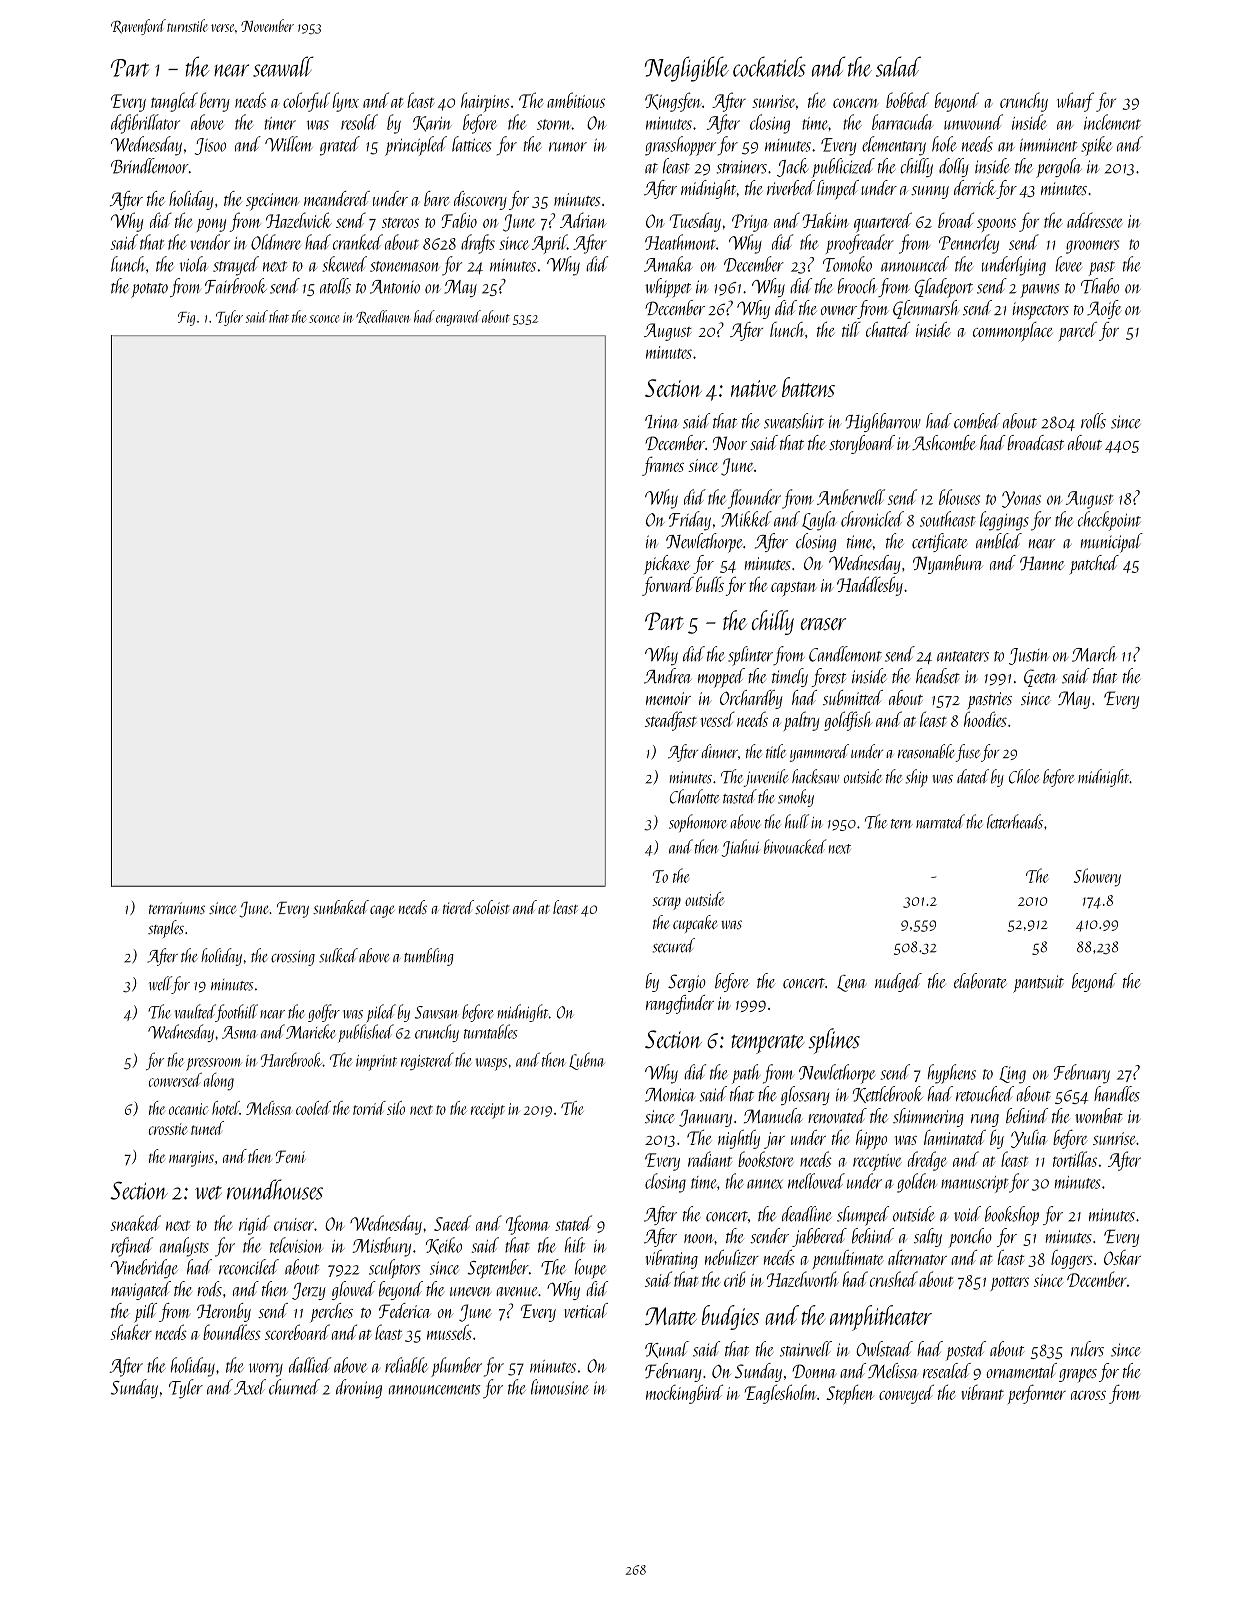 The width and height of the image is (1251, 1619). I want to click on Andrea, so click(668, 676).
